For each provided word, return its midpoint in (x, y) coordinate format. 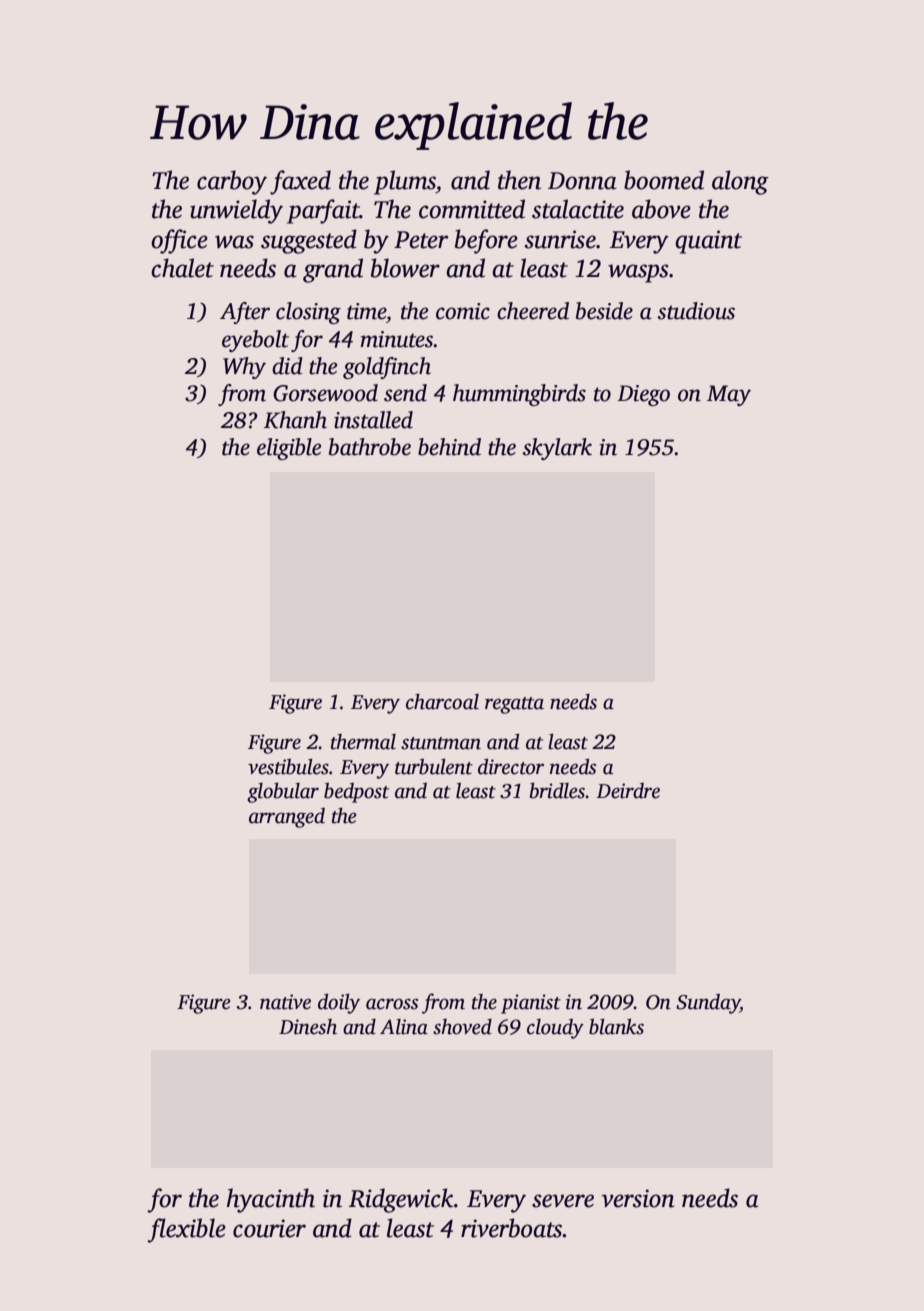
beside (604, 311)
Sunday (708, 1004)
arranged (287, 818)
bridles (557, 790)
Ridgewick (401, 1200)
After (245, 313)
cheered (533, 311)
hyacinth (271, 1200)
